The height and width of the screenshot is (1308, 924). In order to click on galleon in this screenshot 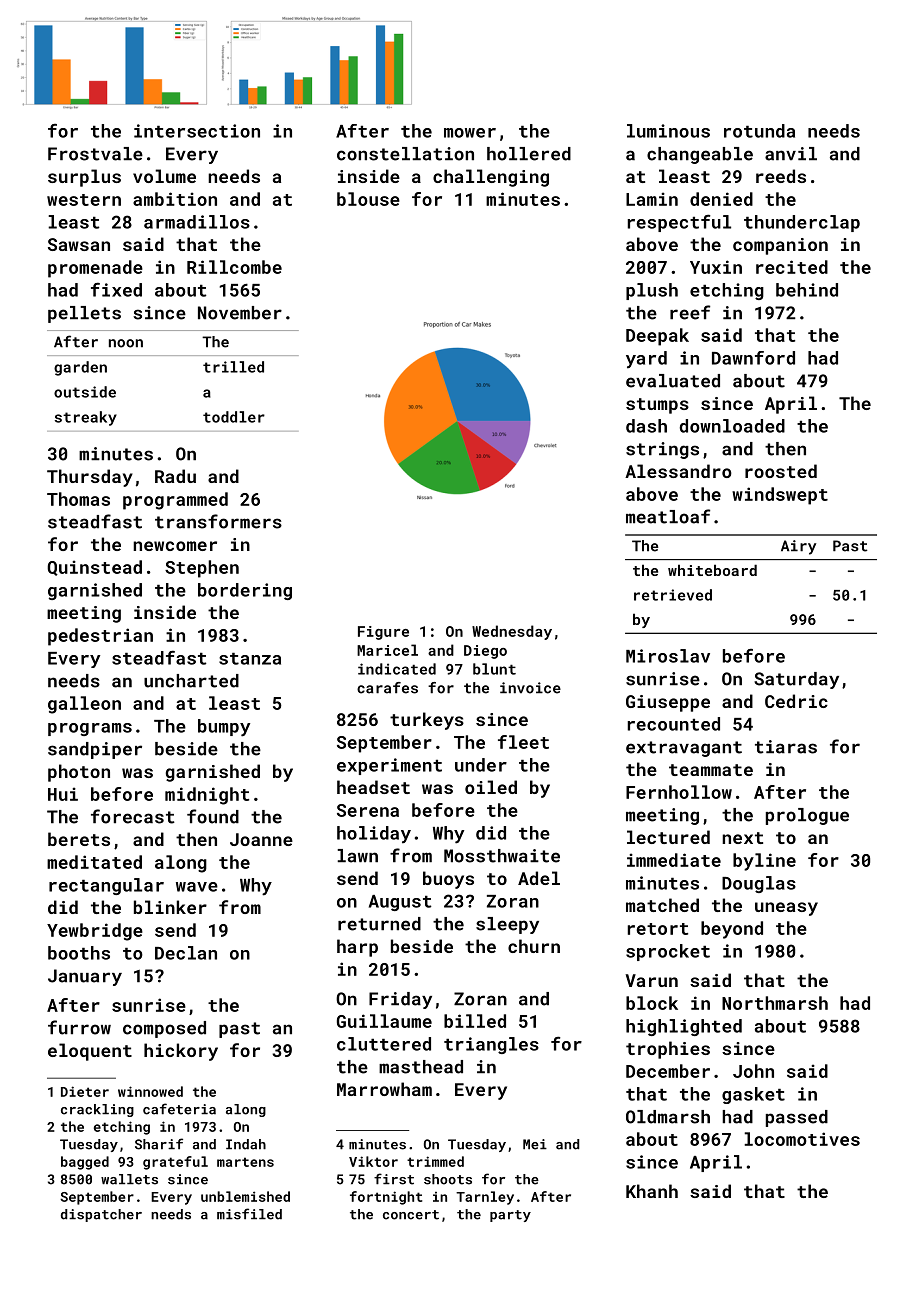, I will do `click(84, 705)`.
